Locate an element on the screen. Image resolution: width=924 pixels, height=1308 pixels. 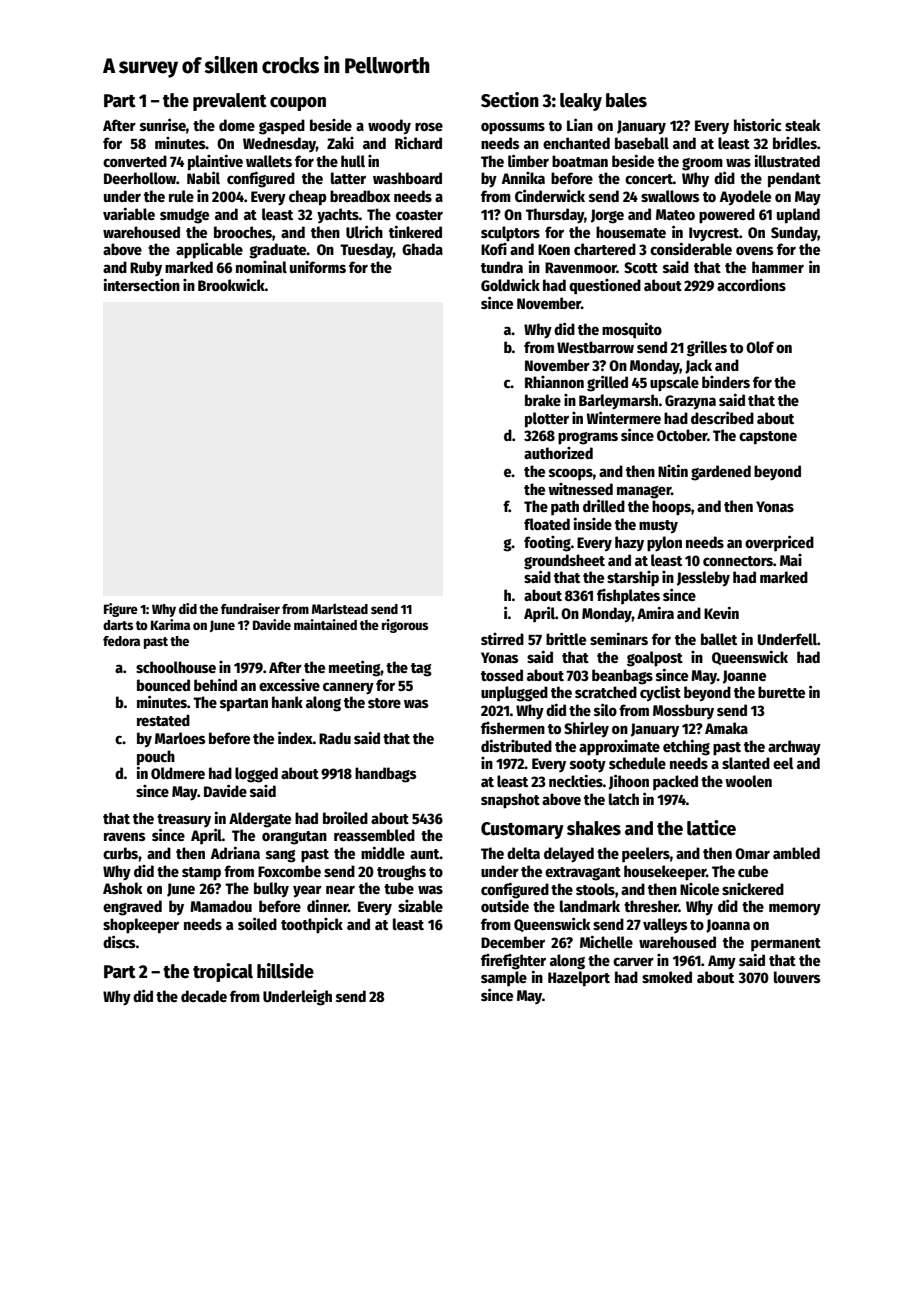
historic is located at coordinates (757, 124).
